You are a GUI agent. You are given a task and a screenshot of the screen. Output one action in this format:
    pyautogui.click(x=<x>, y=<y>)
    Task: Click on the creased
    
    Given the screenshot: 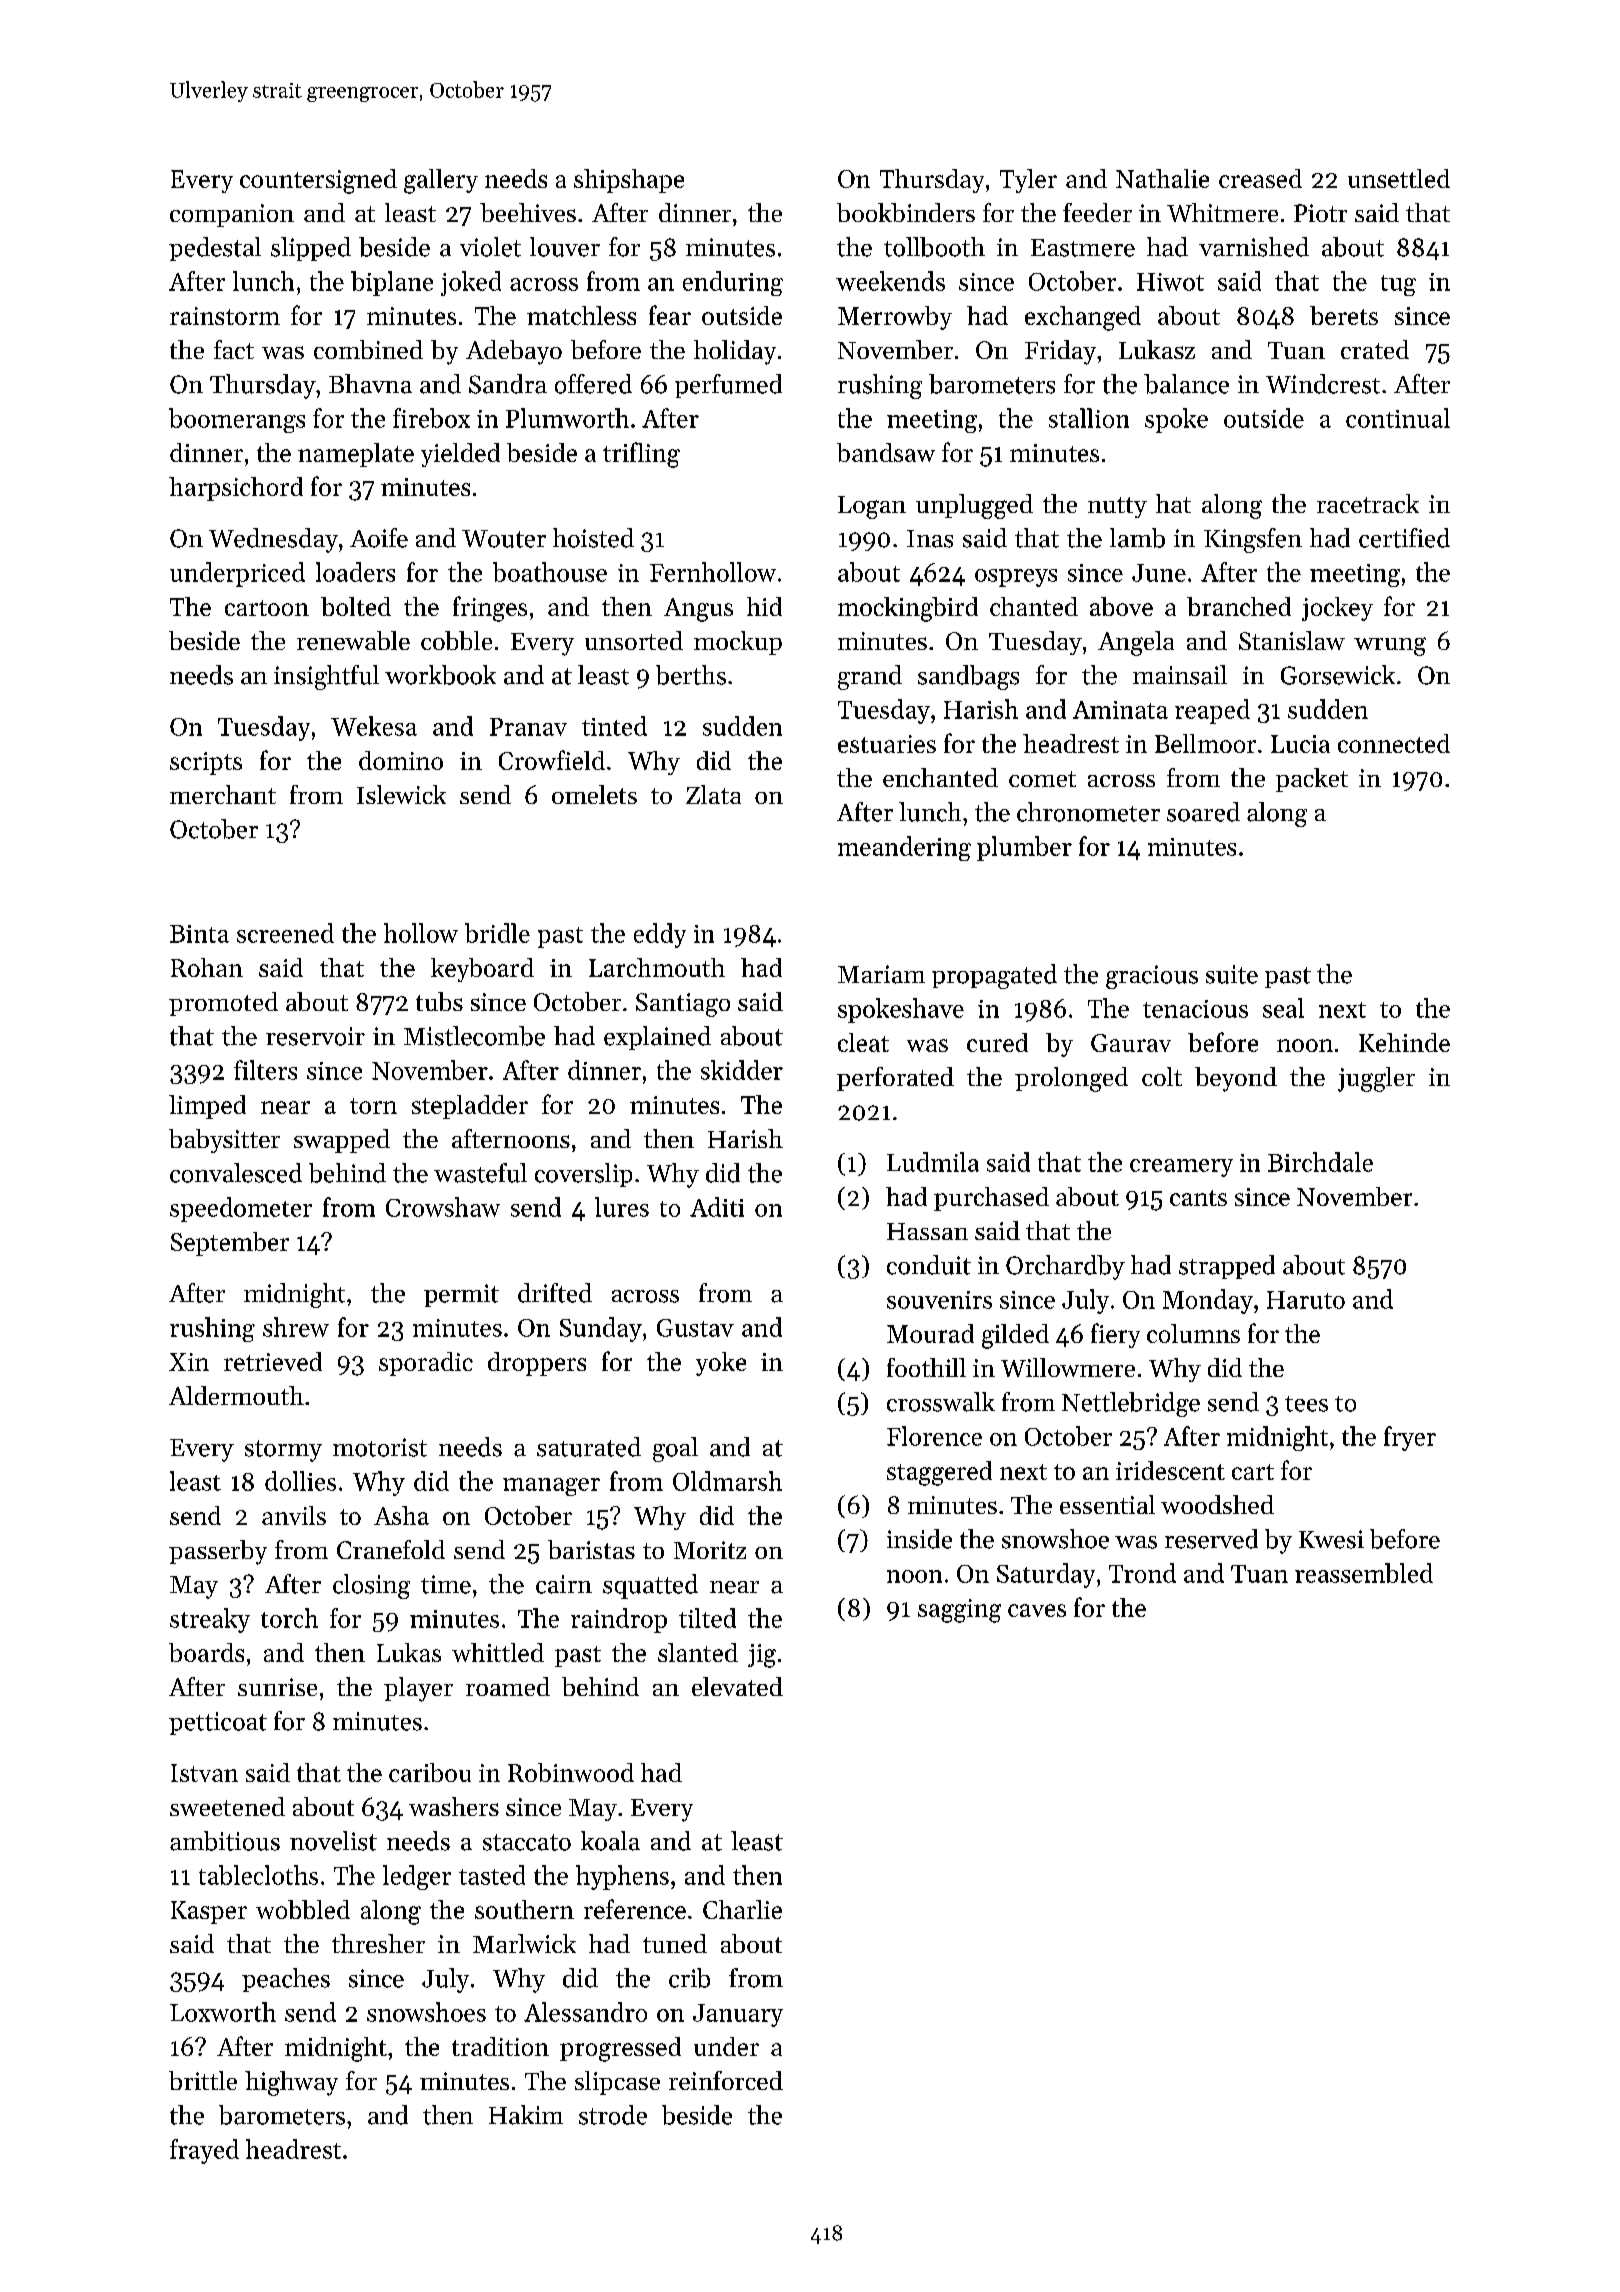 What is the action you would take?
    pyautogui.click(x=1260, y=178)
